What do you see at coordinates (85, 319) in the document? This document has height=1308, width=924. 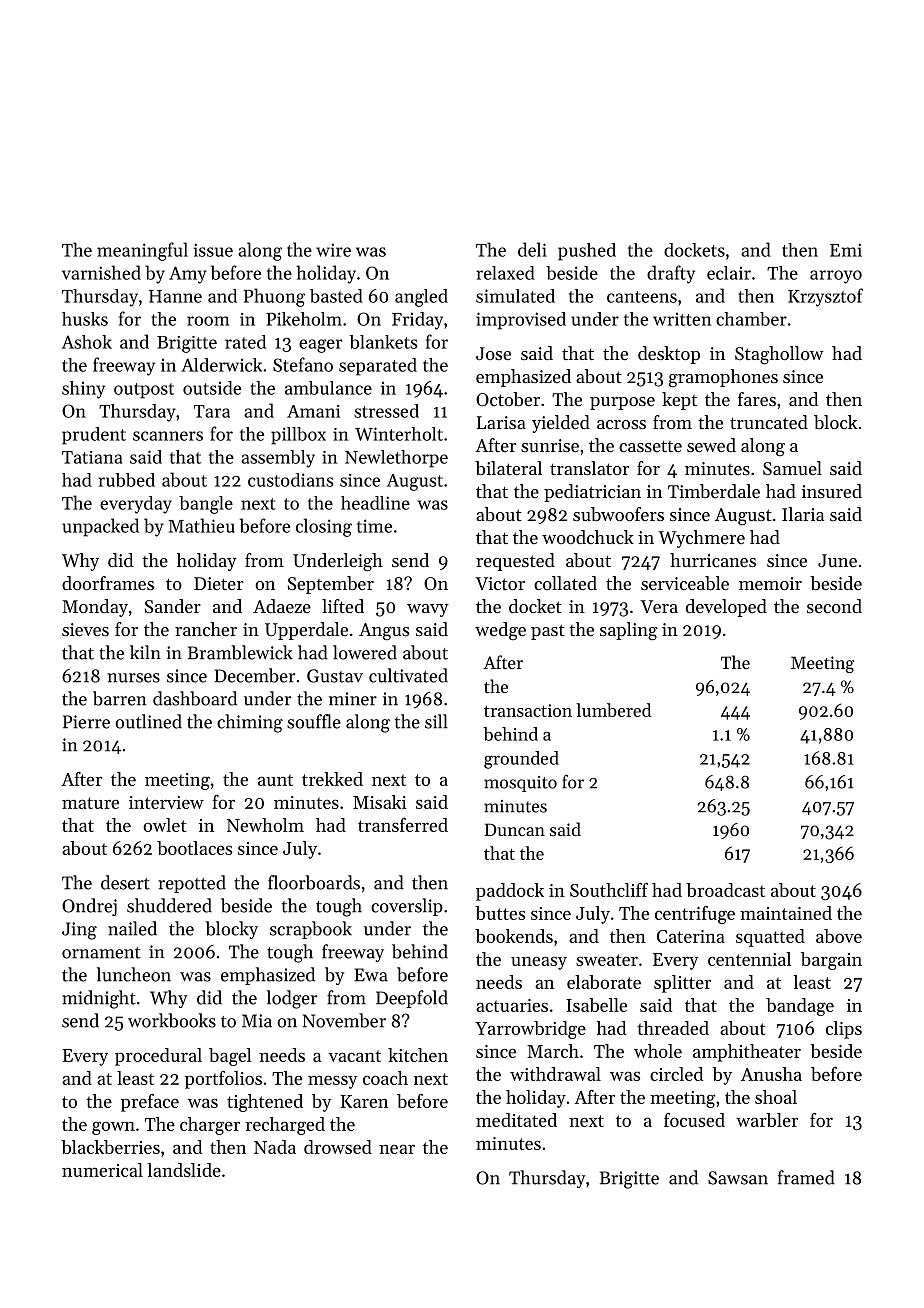 I see `husks` at bounding box center [85, 319].
